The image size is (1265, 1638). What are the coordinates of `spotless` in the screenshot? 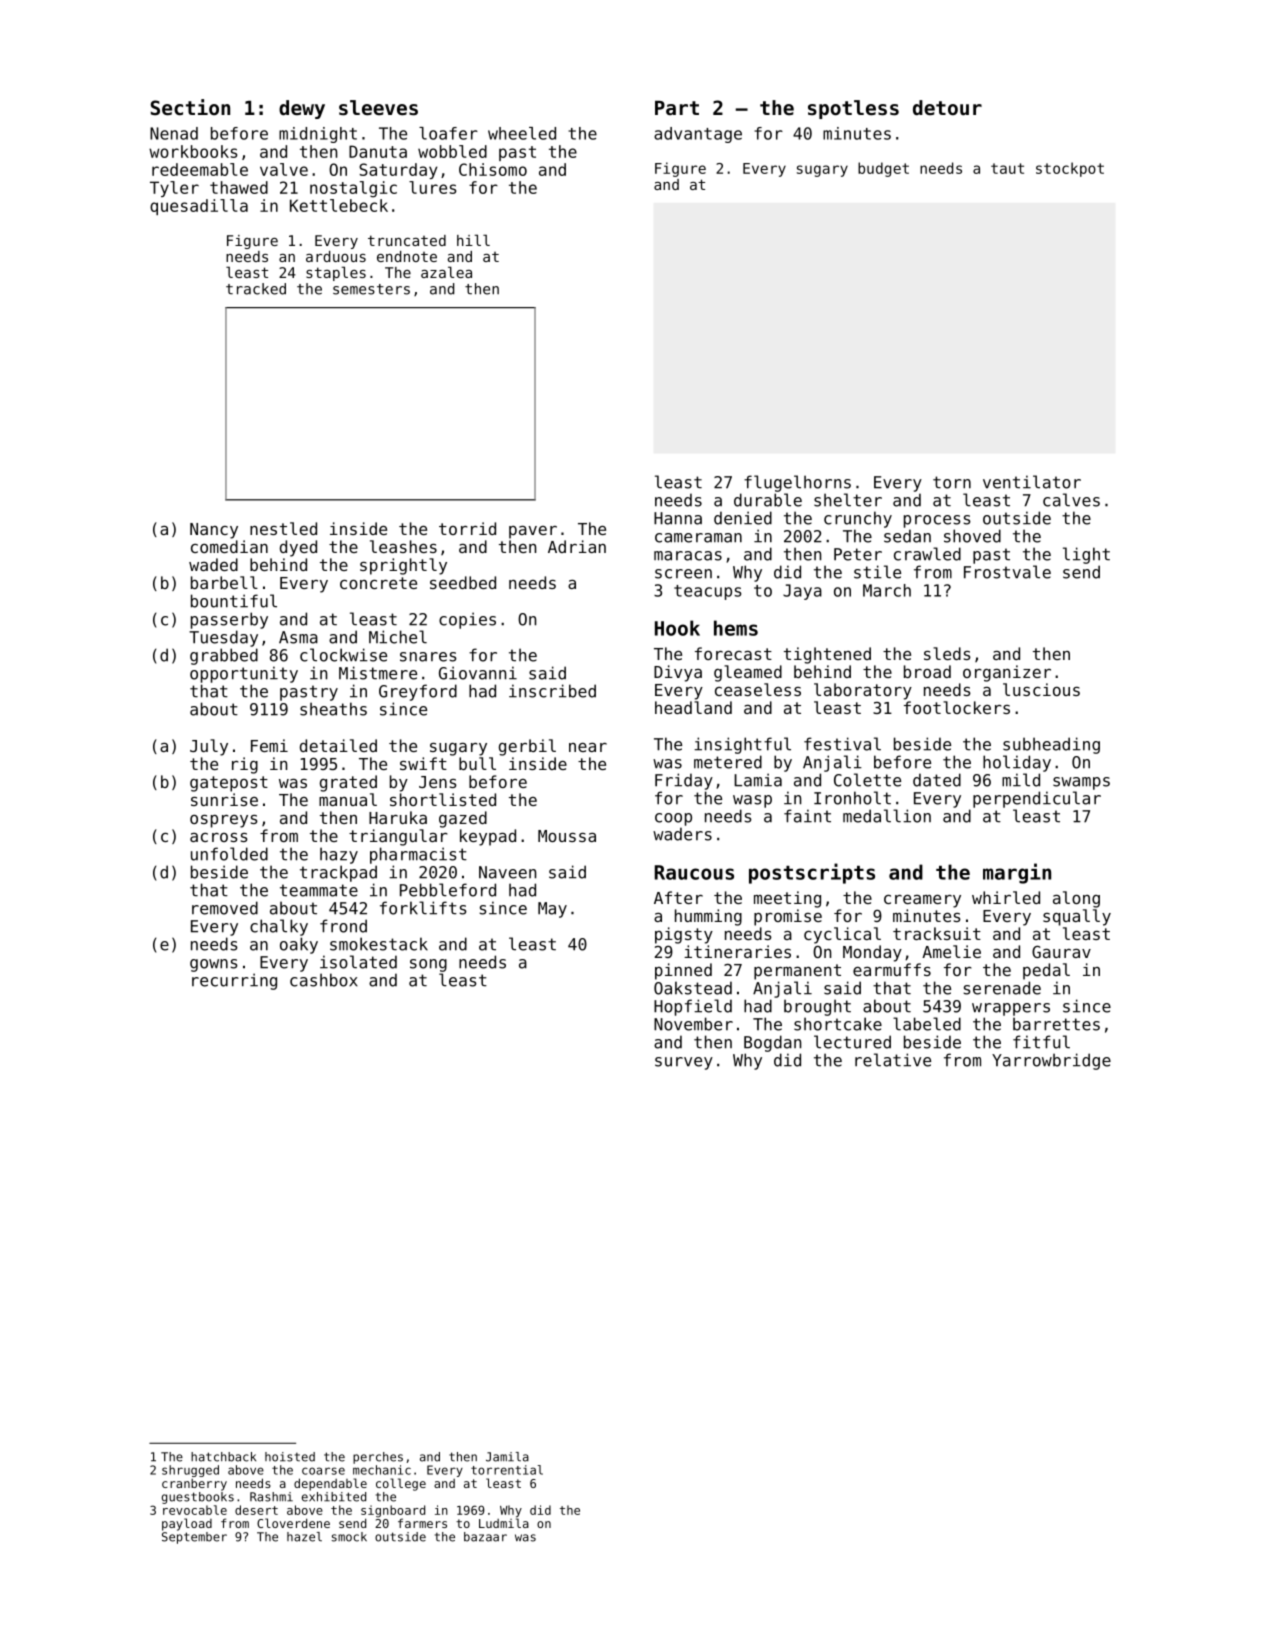 It's located at (853, 109).
